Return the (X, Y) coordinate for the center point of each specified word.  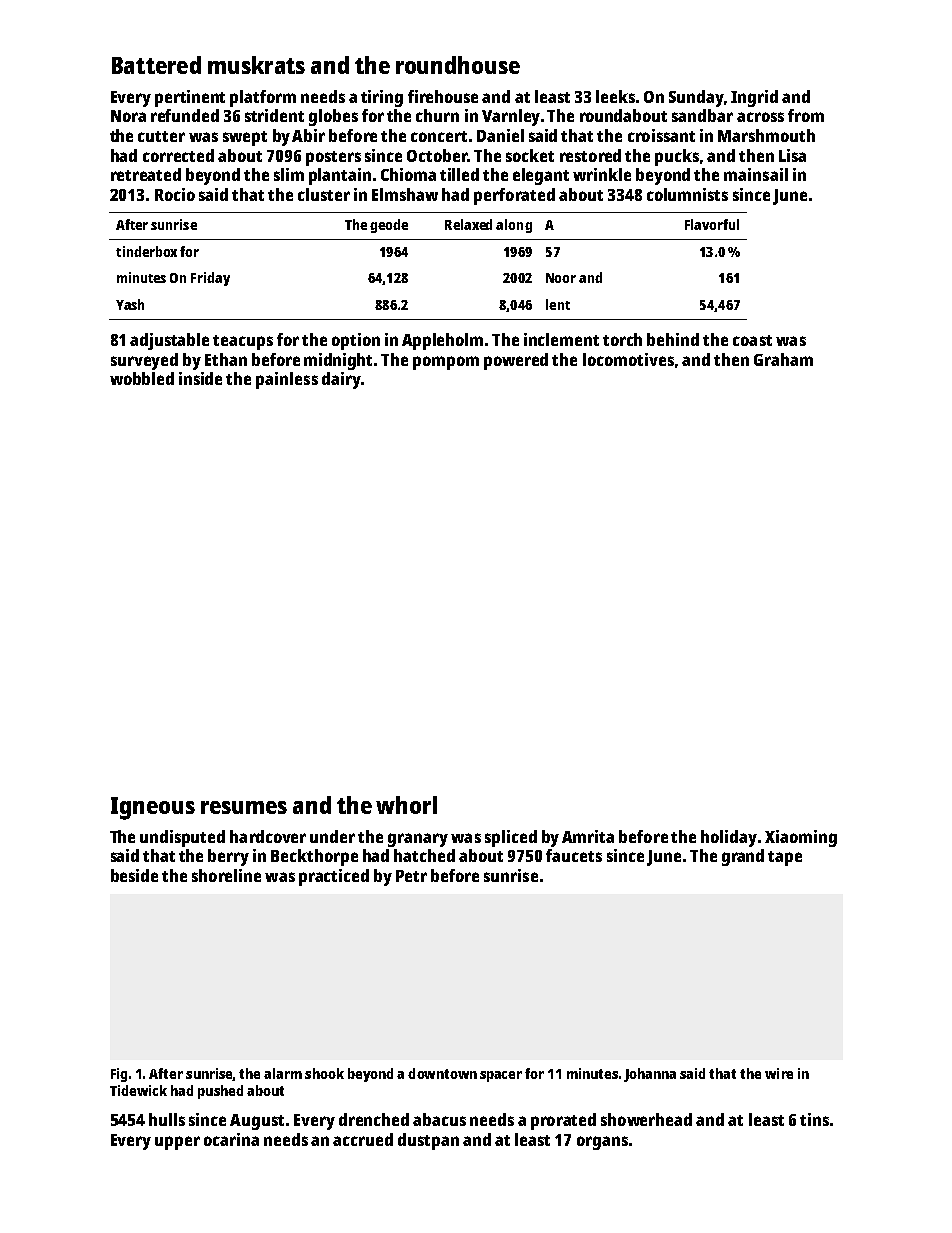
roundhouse (458, 65)
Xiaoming (801, 838)
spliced (511, 838)
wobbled (142, 378)
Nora (128, 116)
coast (752, 340)
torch (622, 339)
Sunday (696, 98)
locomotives (628, 359)
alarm (283, 1073)
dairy (341, 380)
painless (287, 380)
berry (228, 857)
